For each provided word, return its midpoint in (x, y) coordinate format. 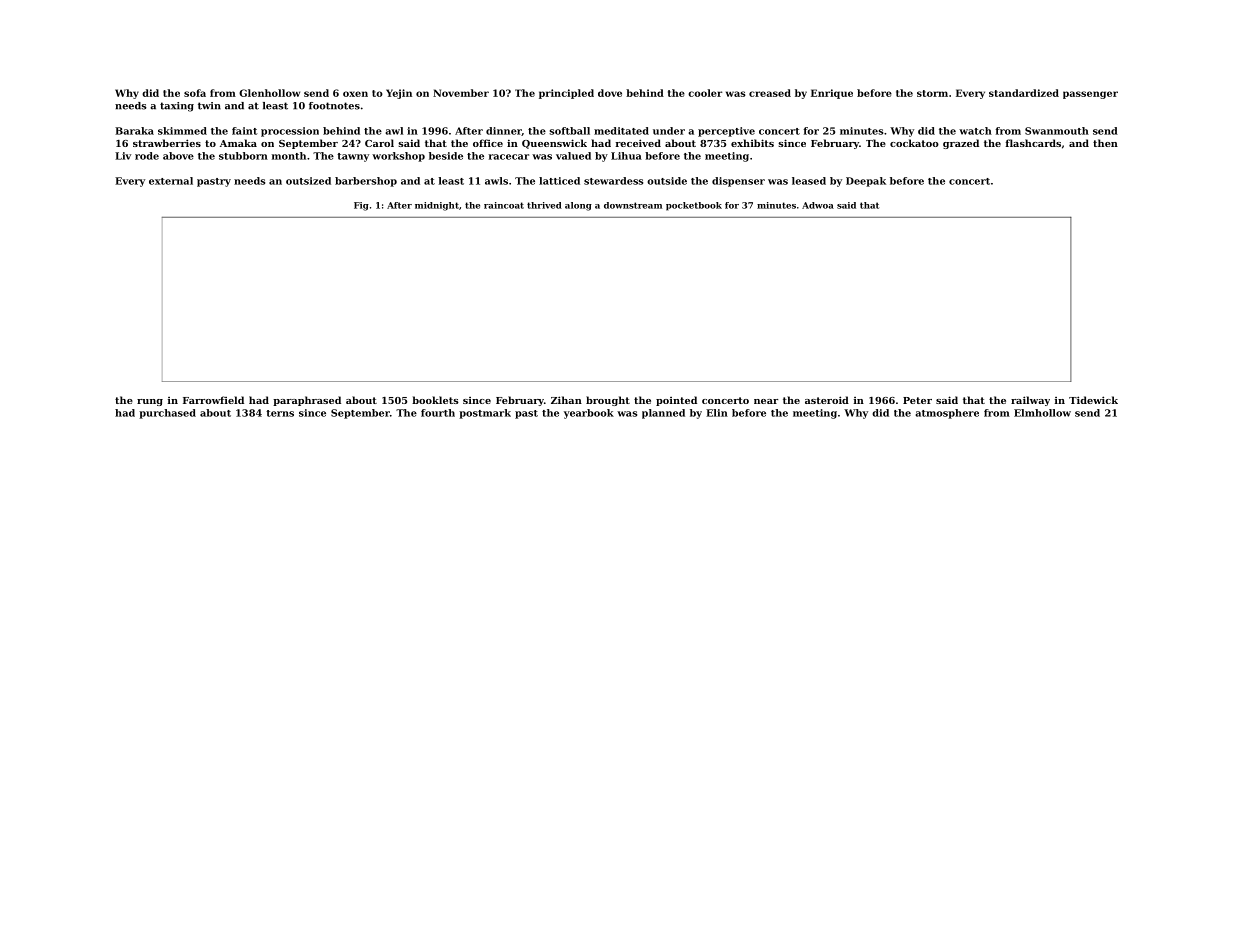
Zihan (566, 400)
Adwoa (818, 205)
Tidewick (1093, 400)
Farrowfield (213, 400)
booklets (435, 400)
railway (1030, 401)
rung (150, 402)
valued (573, 156)
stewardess (613, 181)
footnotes (334, 106)
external (171, 181)
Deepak (866, 182)
